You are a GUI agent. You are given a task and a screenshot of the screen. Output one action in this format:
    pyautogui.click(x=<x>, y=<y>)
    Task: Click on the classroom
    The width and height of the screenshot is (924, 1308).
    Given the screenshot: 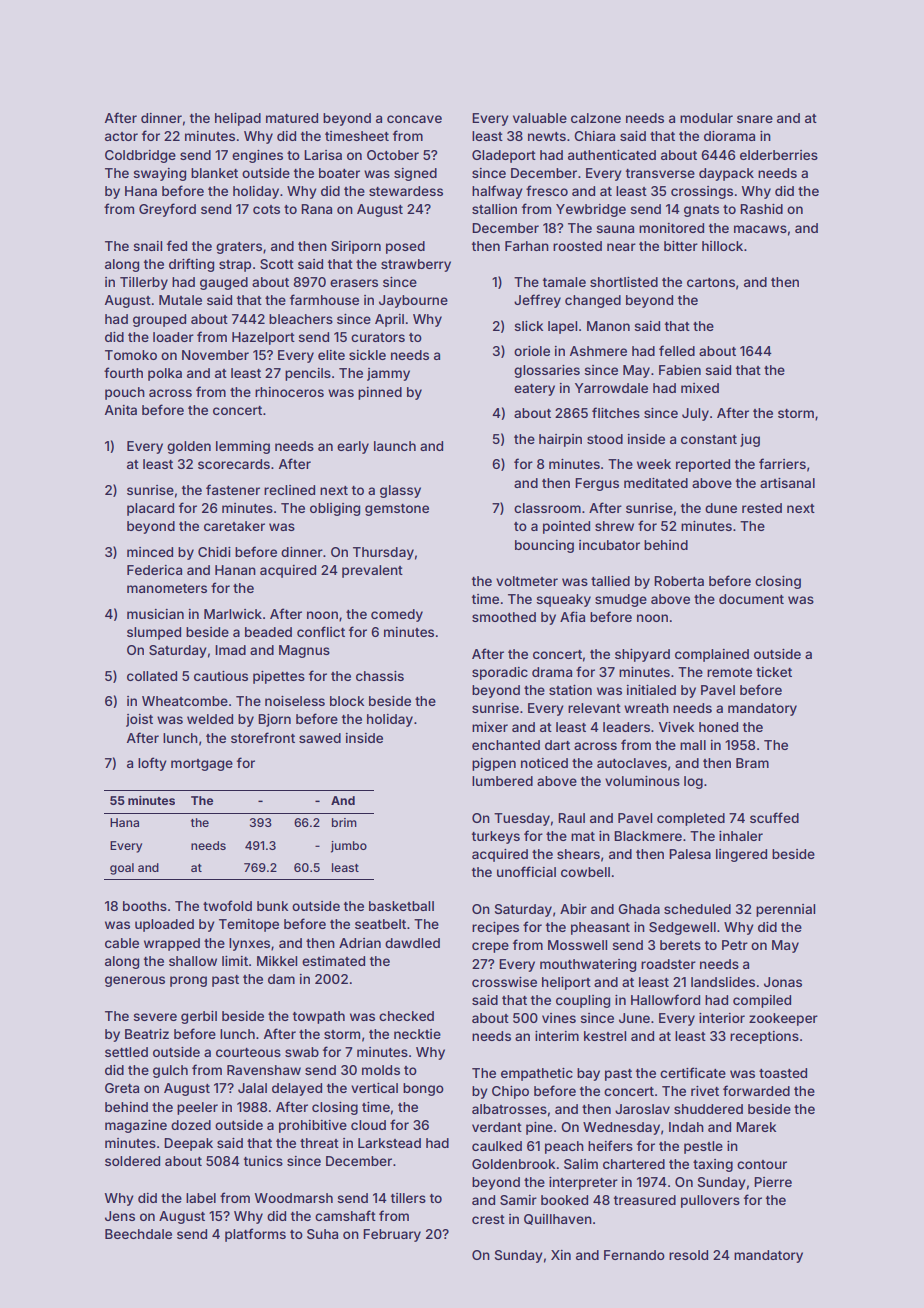 What is the action you would take?
    pyautogui.click(x=547, y=508)
